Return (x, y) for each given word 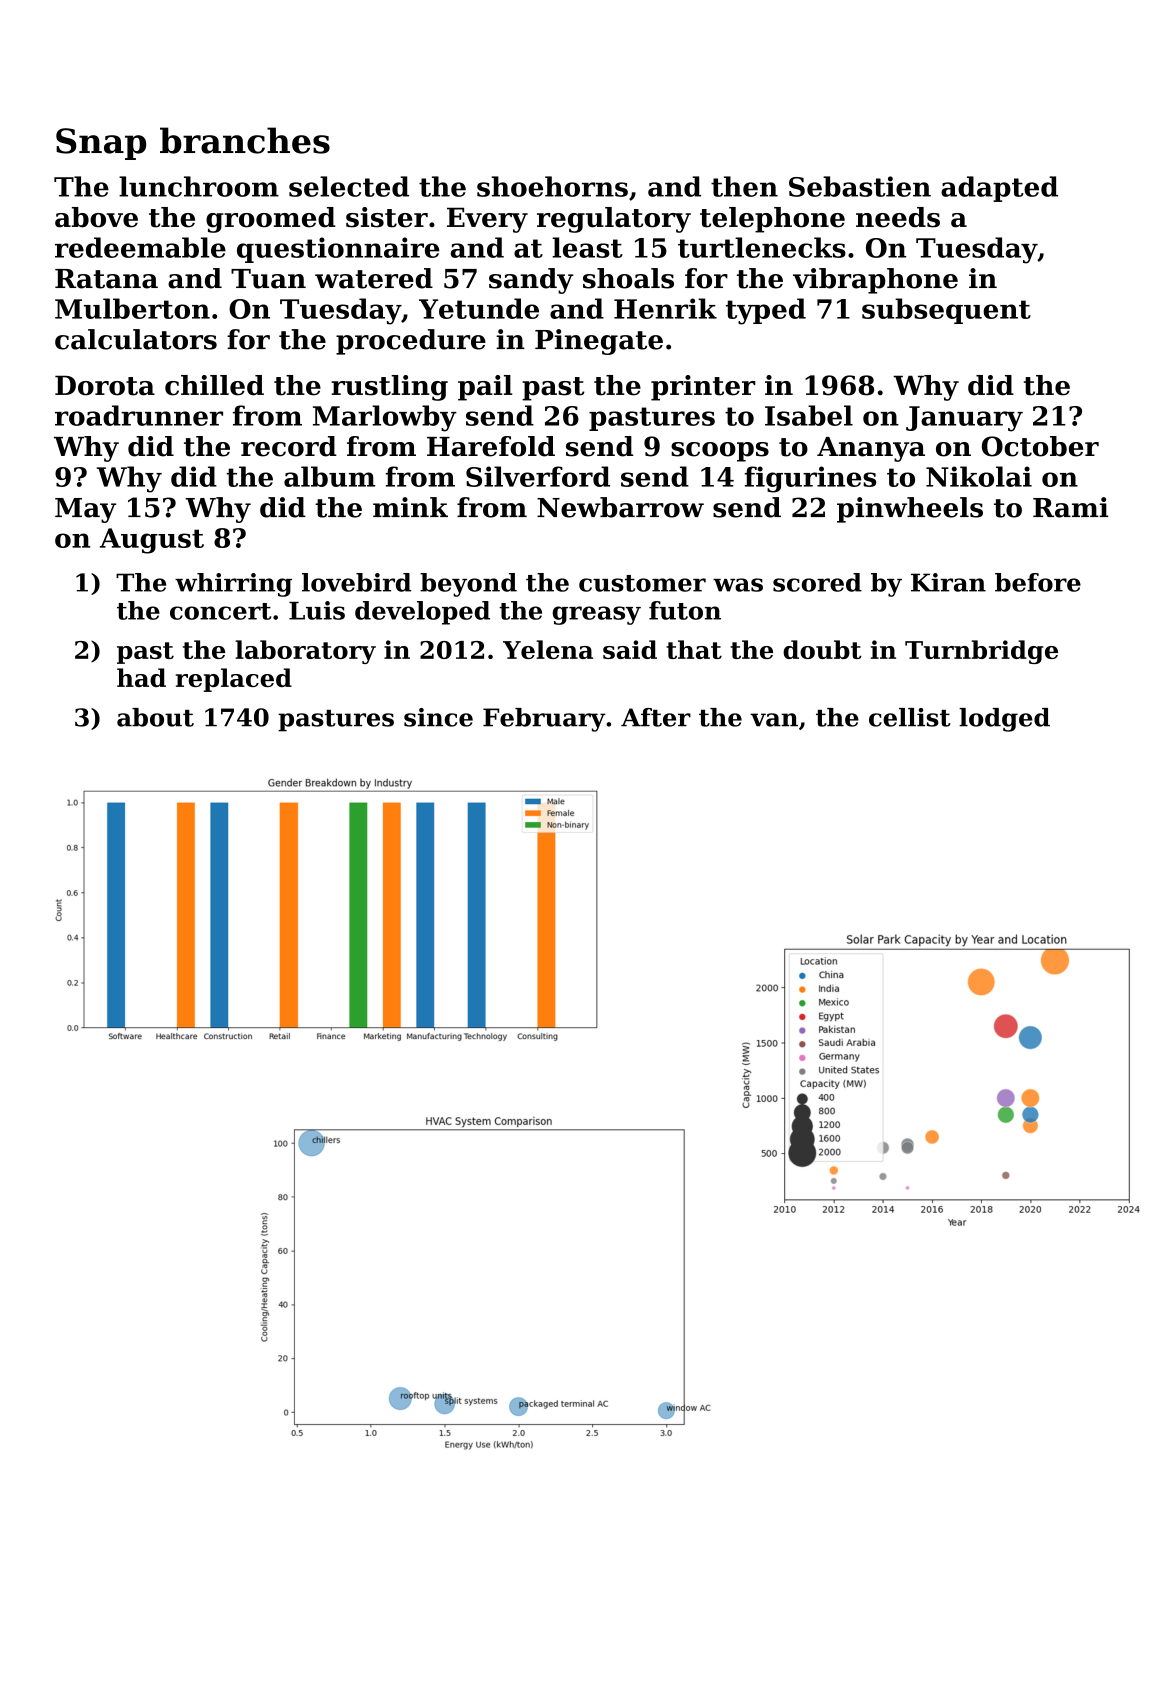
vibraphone (875, 281)
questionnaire (338, 250)
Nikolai (979, 476)
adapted (999, 189)
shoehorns (552, 186)
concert (220, 611)
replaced (234, 680)
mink (410, 507)
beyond (468, 585)
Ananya (871, 449)
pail (485, 388)
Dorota (105, 385)
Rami (1070, 507)
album (329, 476)
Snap (101, 144)
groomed (271, 220)
